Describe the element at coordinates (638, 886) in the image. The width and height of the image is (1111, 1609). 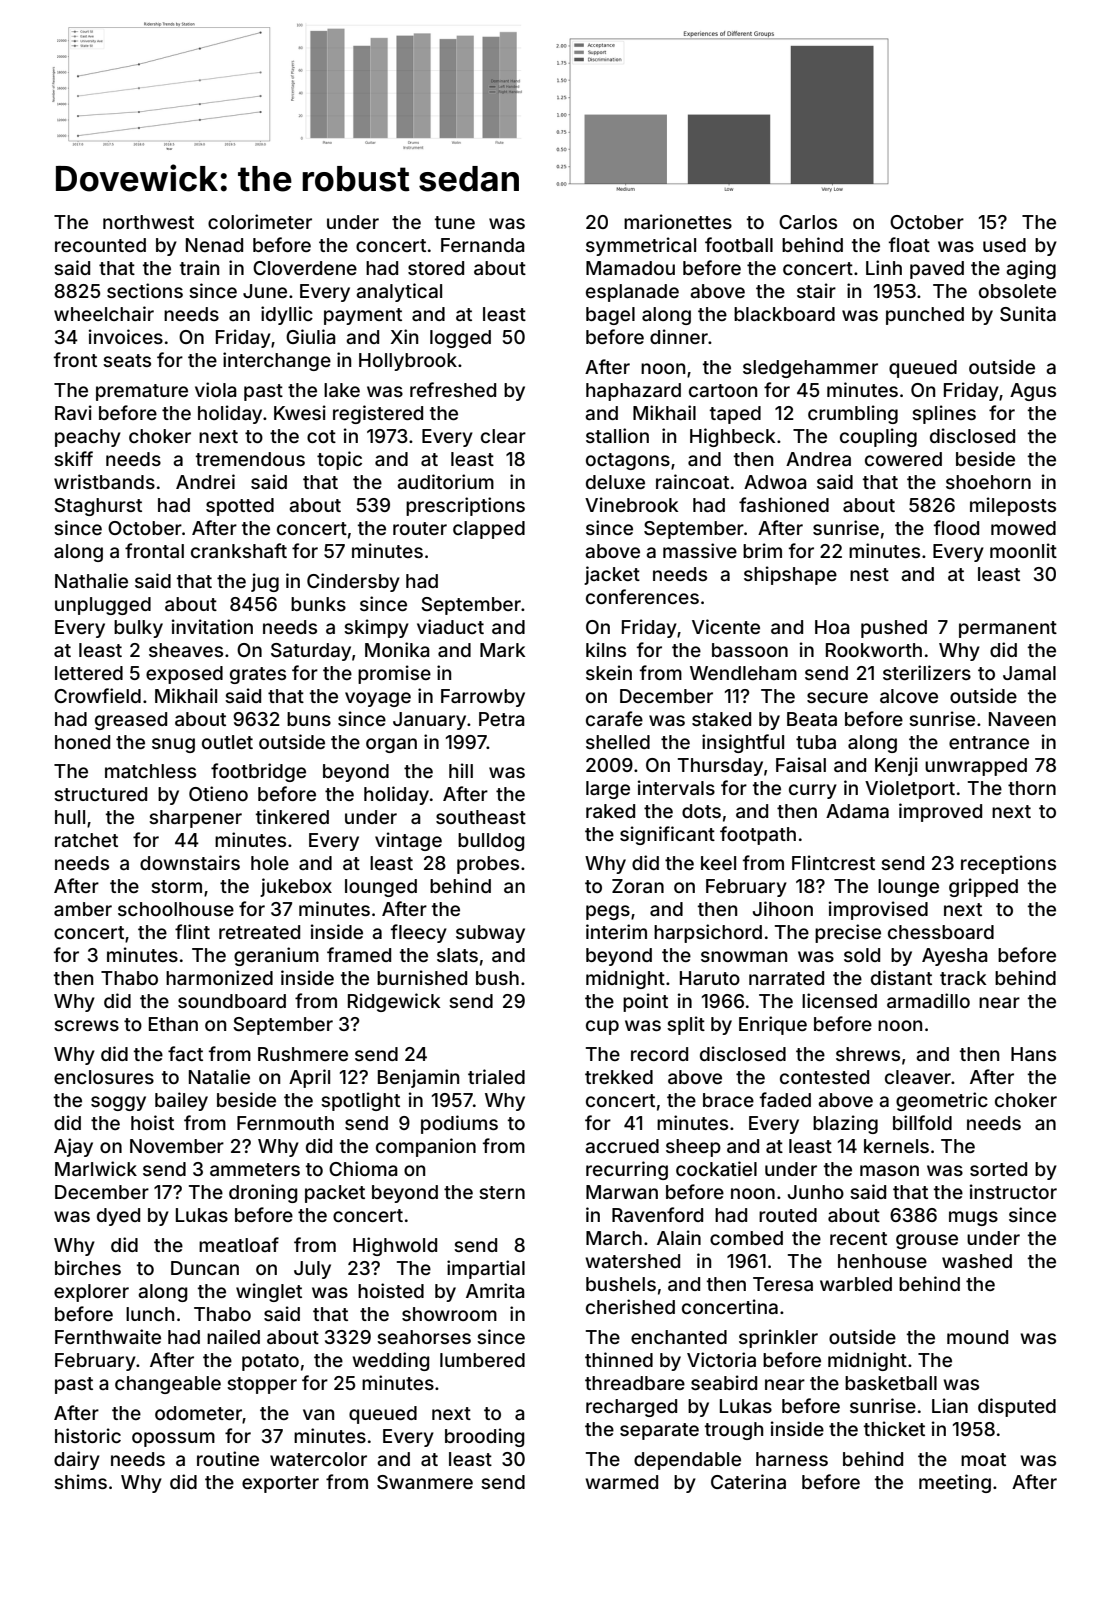
I see `Zoran` at that location.
